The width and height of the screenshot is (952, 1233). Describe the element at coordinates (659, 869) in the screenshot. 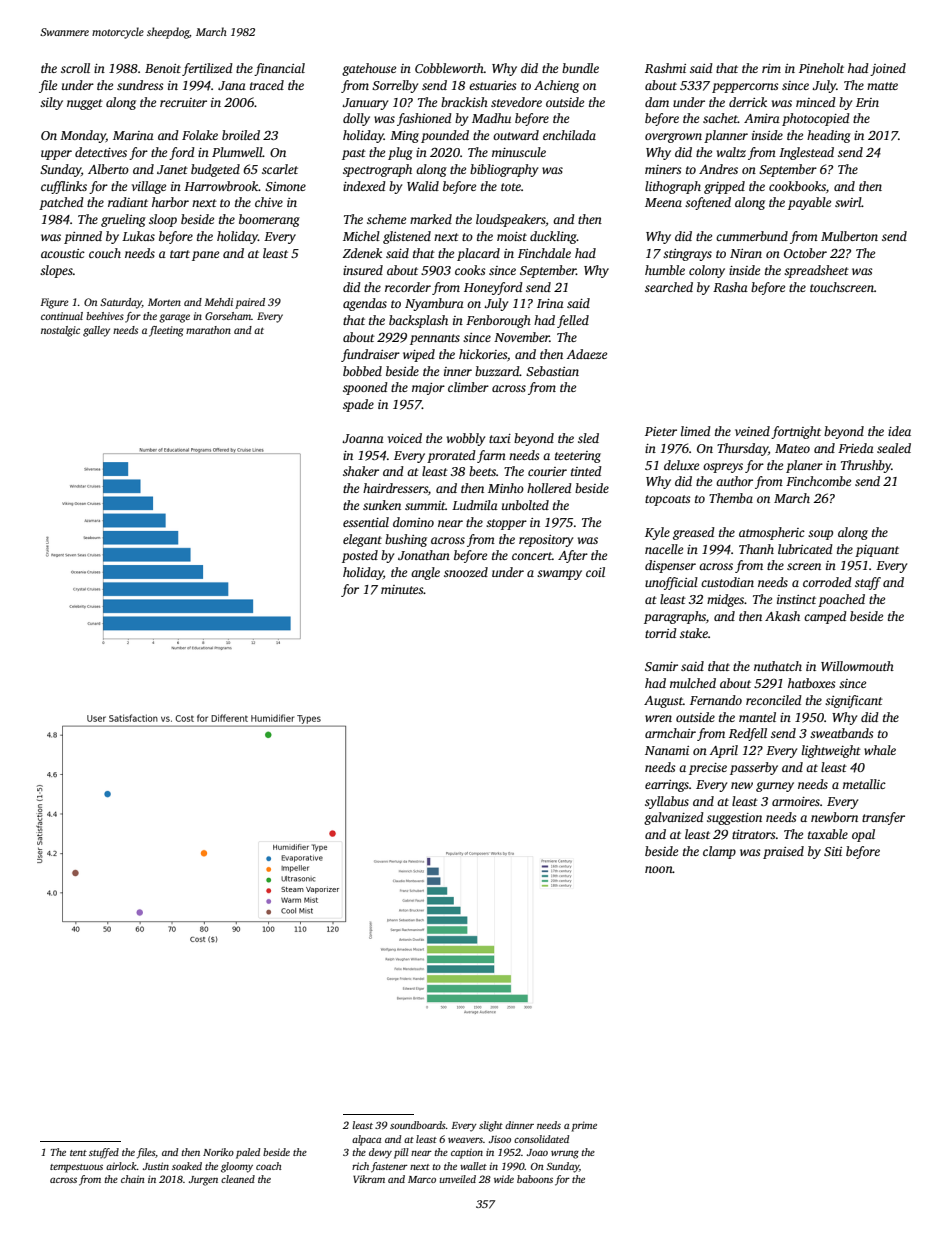

I see `noon` at that location.
